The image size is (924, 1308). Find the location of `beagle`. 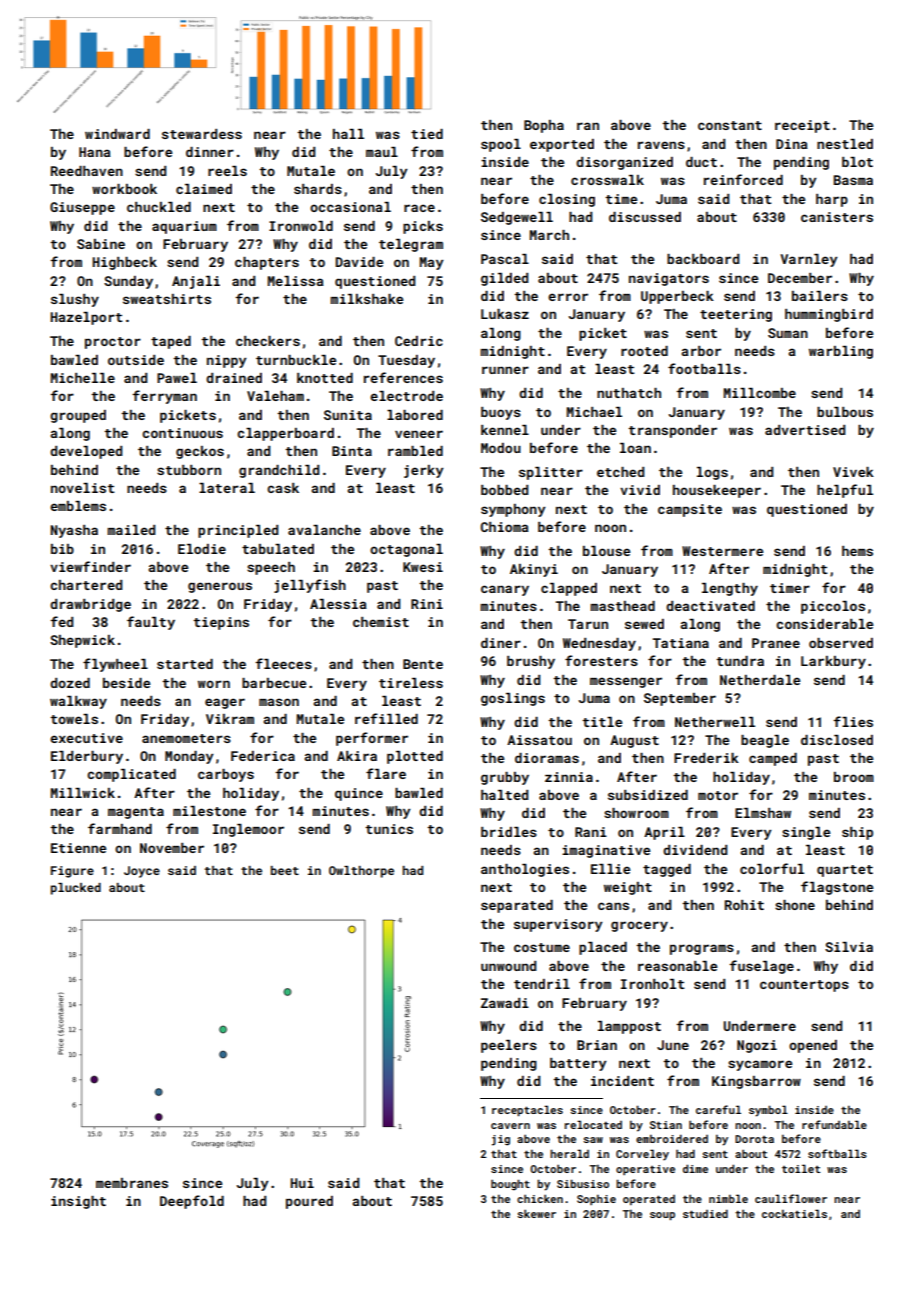

beagle is located at coordinates (765, 741).
